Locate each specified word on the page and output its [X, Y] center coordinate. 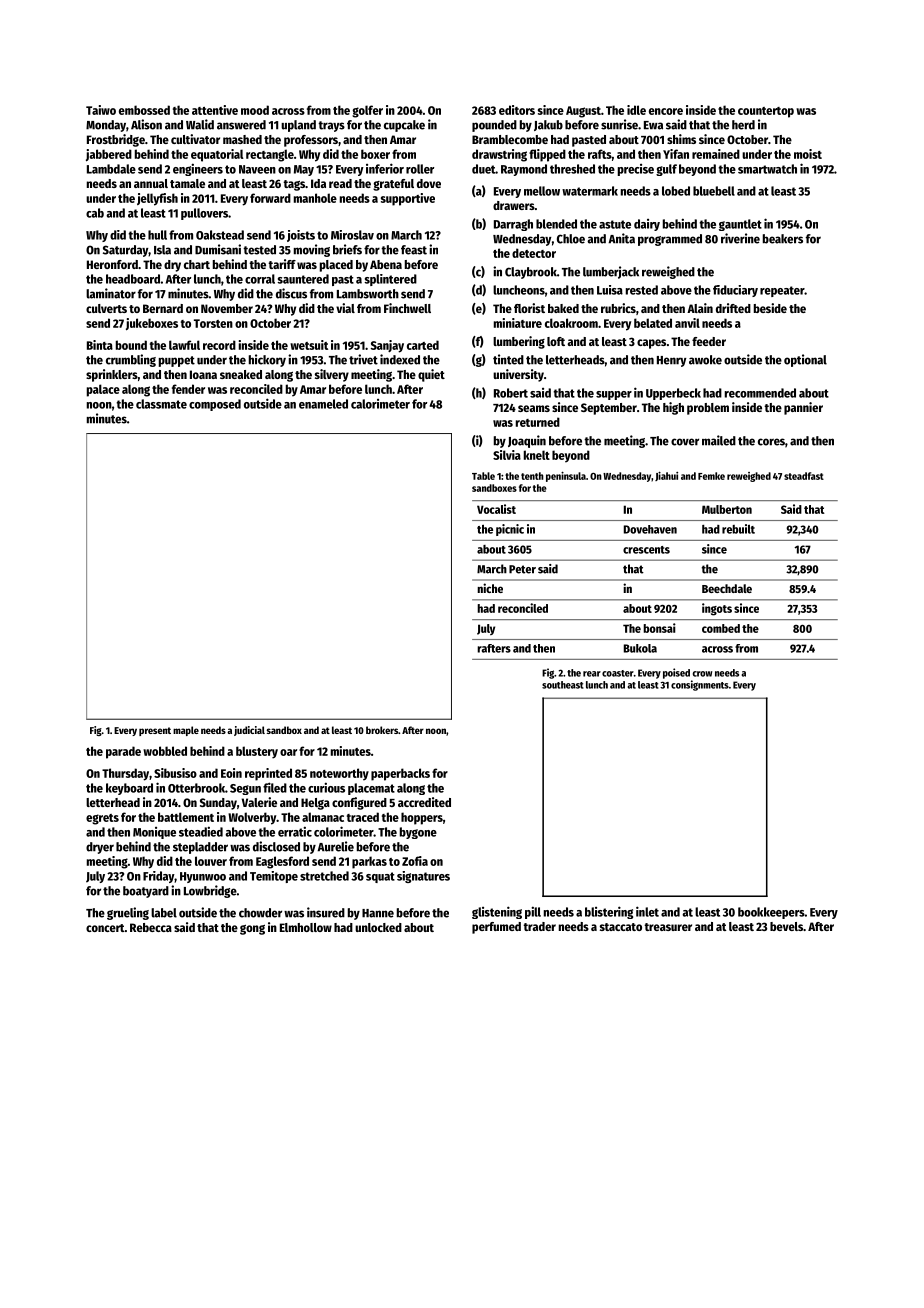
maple [186, 731]
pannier [803, 408]
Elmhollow [306, 927]
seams [534, 408]
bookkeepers [771, 913]
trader [539, 926]
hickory [267, 360]
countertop [766, 112]
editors [517, 110]
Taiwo [101, 110]
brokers [382, 730]
